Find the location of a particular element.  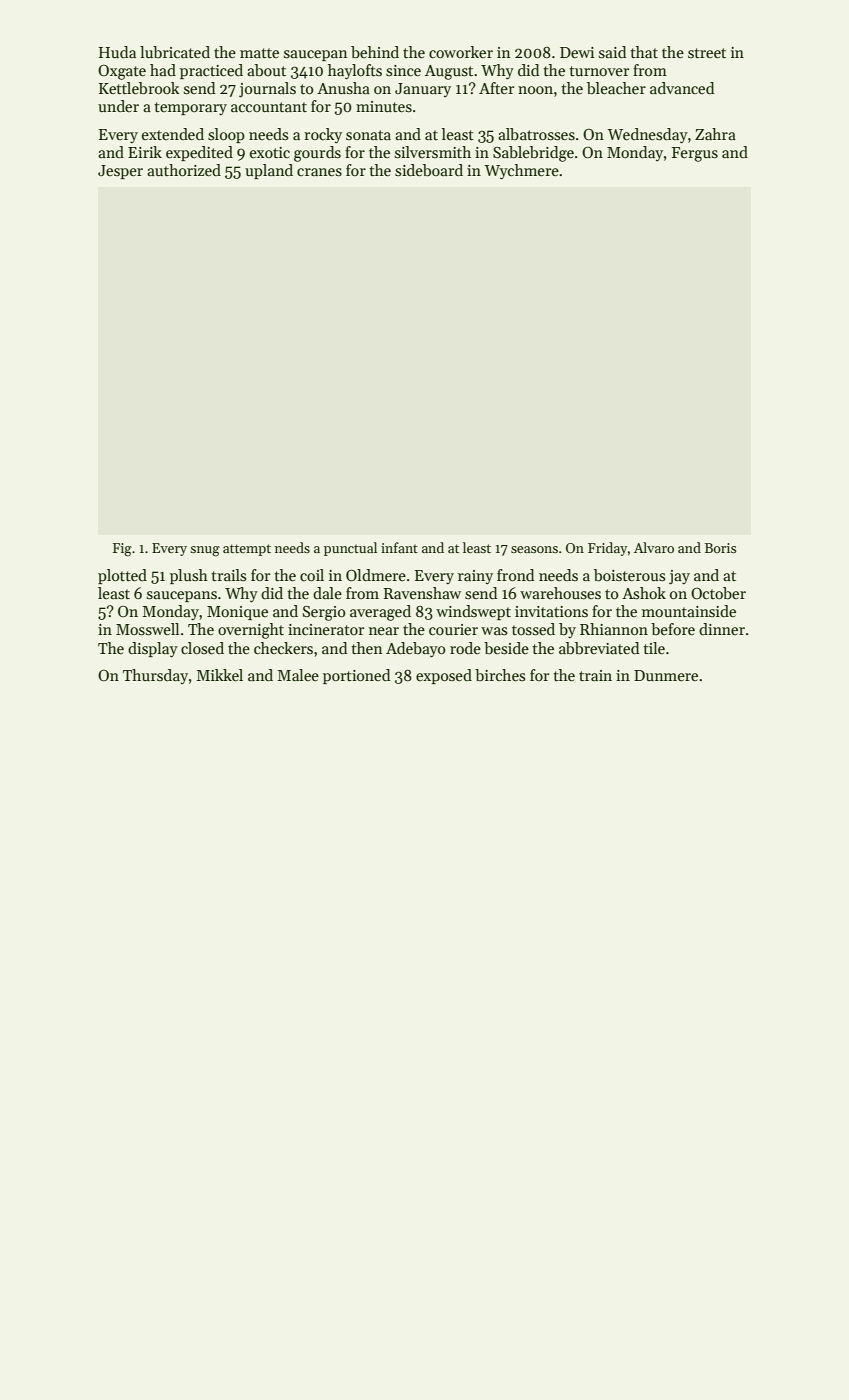

Mikkel is located at coordinates (219, 675).
